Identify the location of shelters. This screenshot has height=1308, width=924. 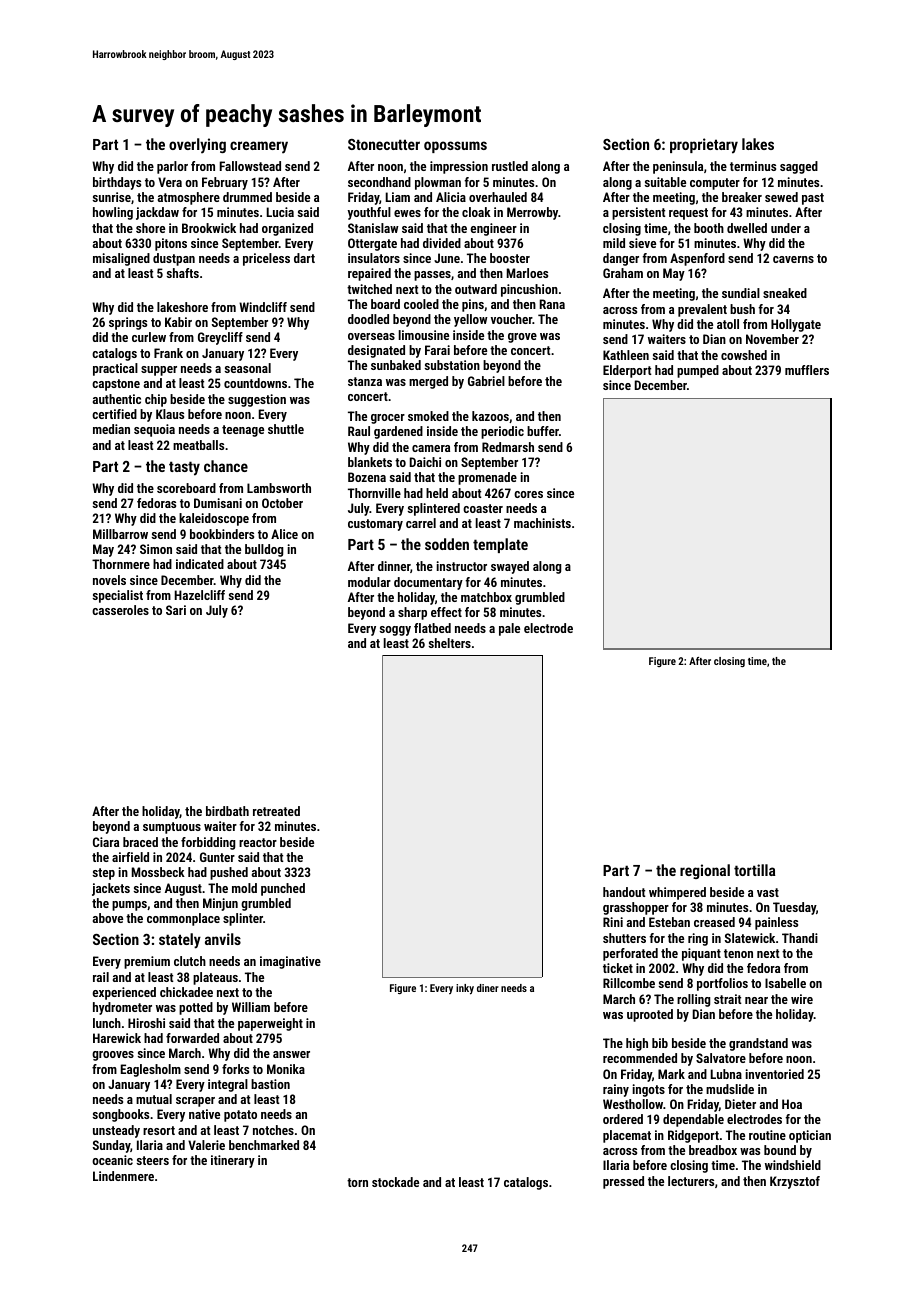
(450, 643).
